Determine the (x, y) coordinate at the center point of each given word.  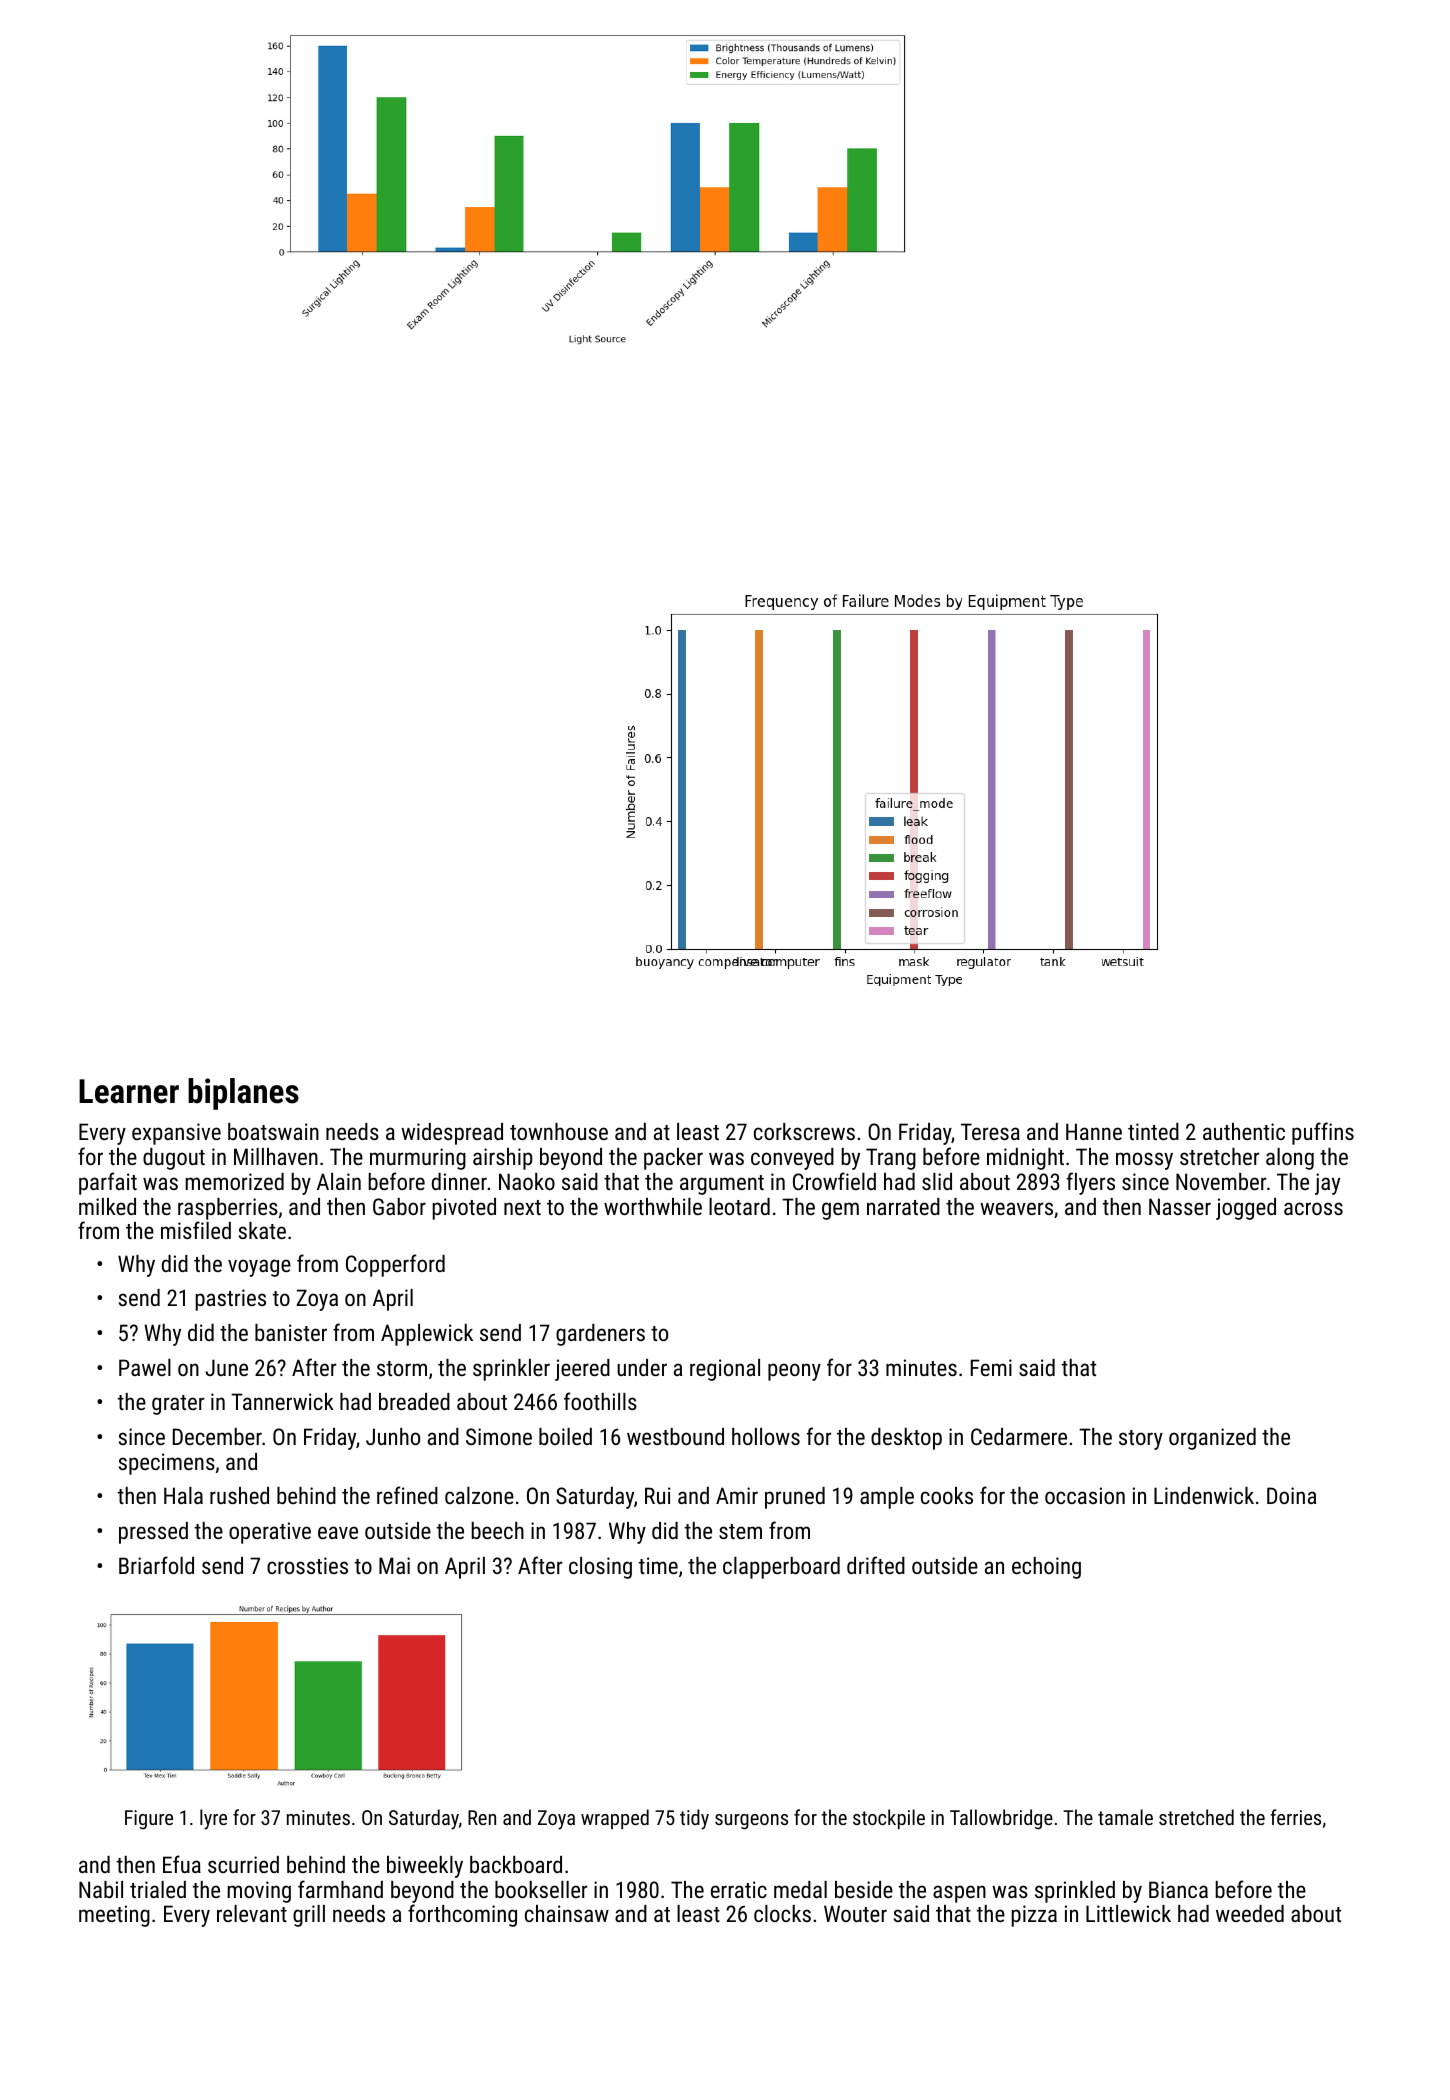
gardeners (600, 1335)
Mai (394, 1565)
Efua (182, 1864)
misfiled (196, 1230)
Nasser (1180, 1206)
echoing (1046, 1568)
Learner (129, 1091)
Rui (657, 1495)
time (658, 1565)
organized (1212, 1439)
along (1290, 1159)
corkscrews (804, 1131)
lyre (213, 1819)
